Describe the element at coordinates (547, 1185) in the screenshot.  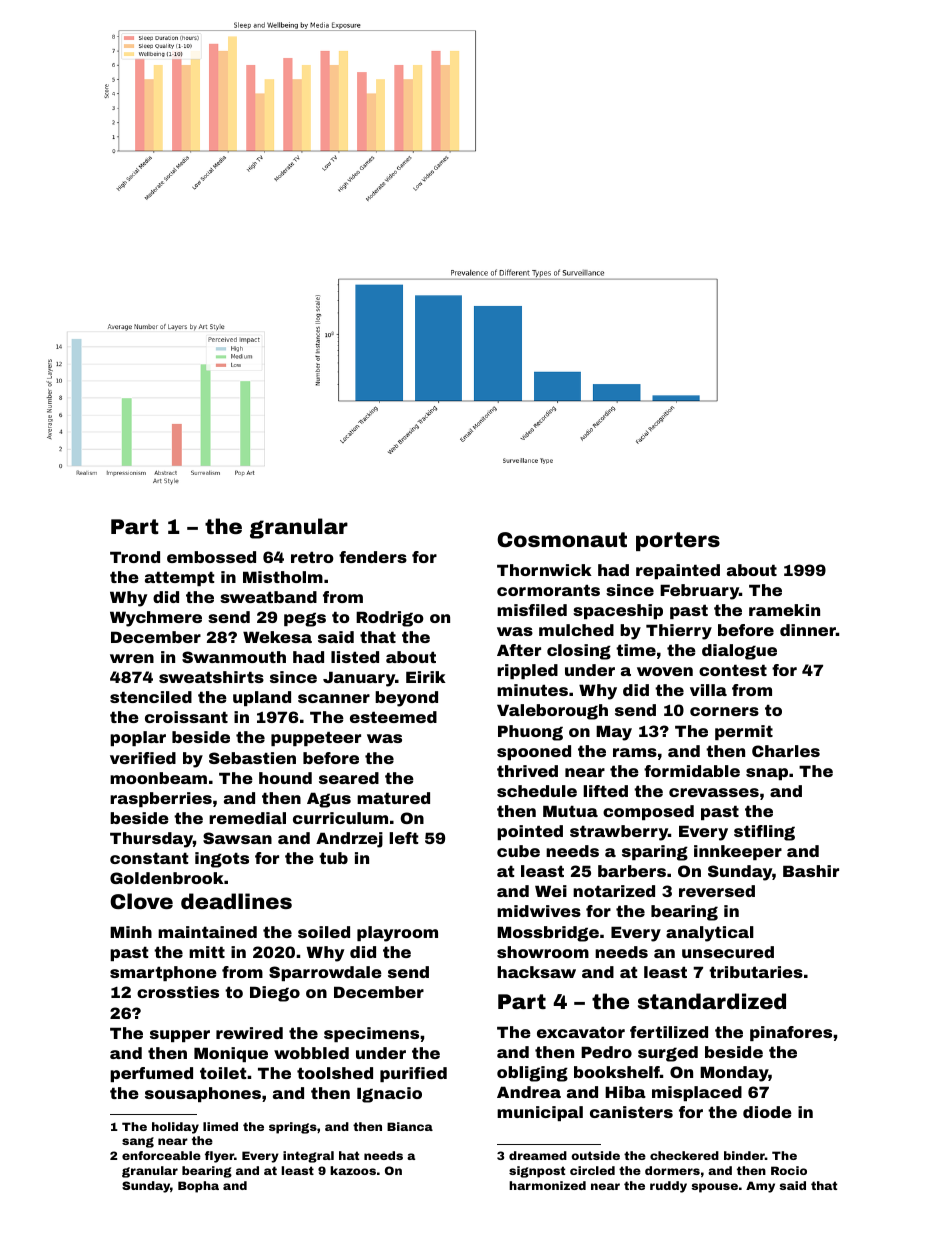
I see `harmonized` at that location.
